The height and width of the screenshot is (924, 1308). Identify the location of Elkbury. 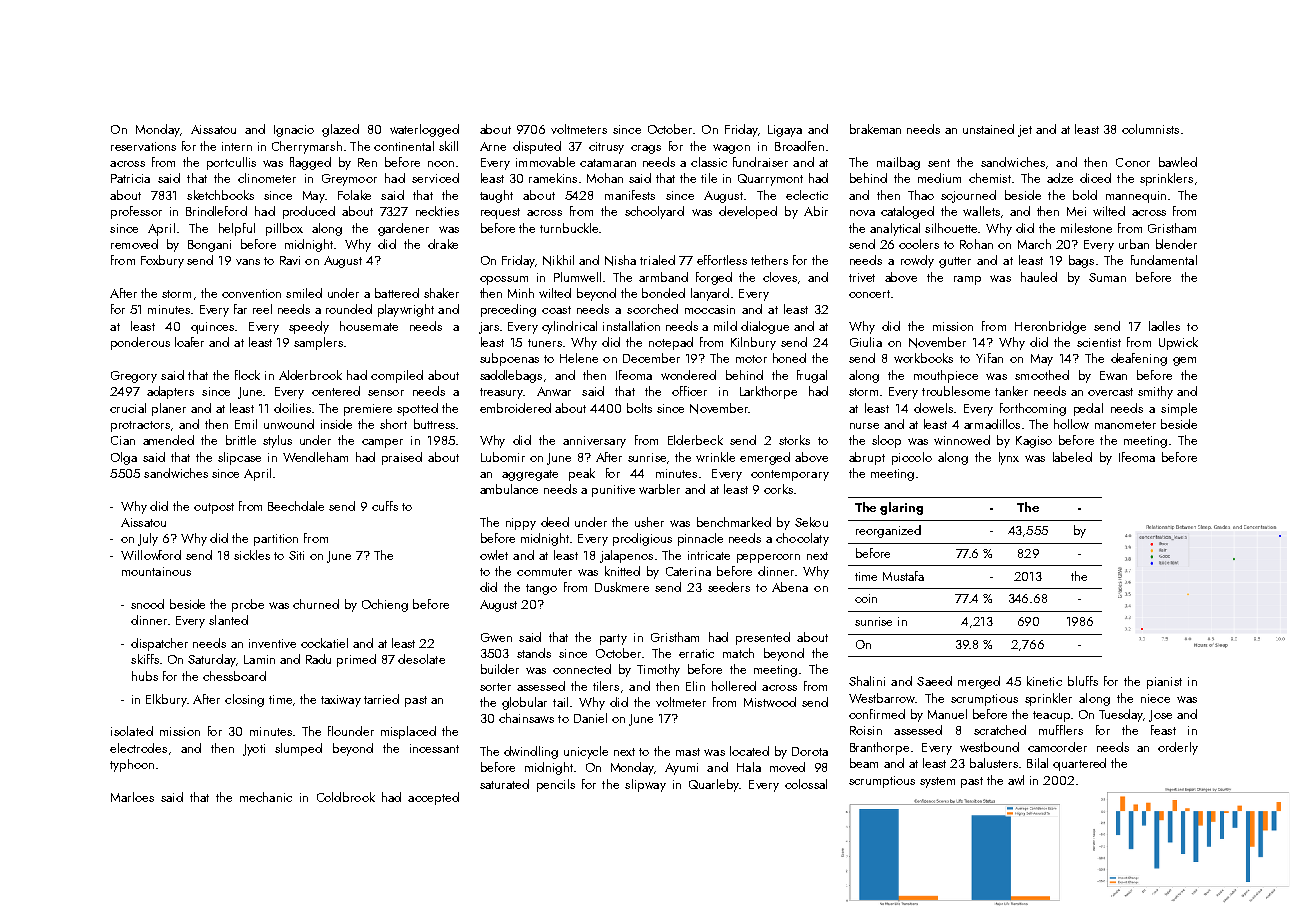
(166, 700).
